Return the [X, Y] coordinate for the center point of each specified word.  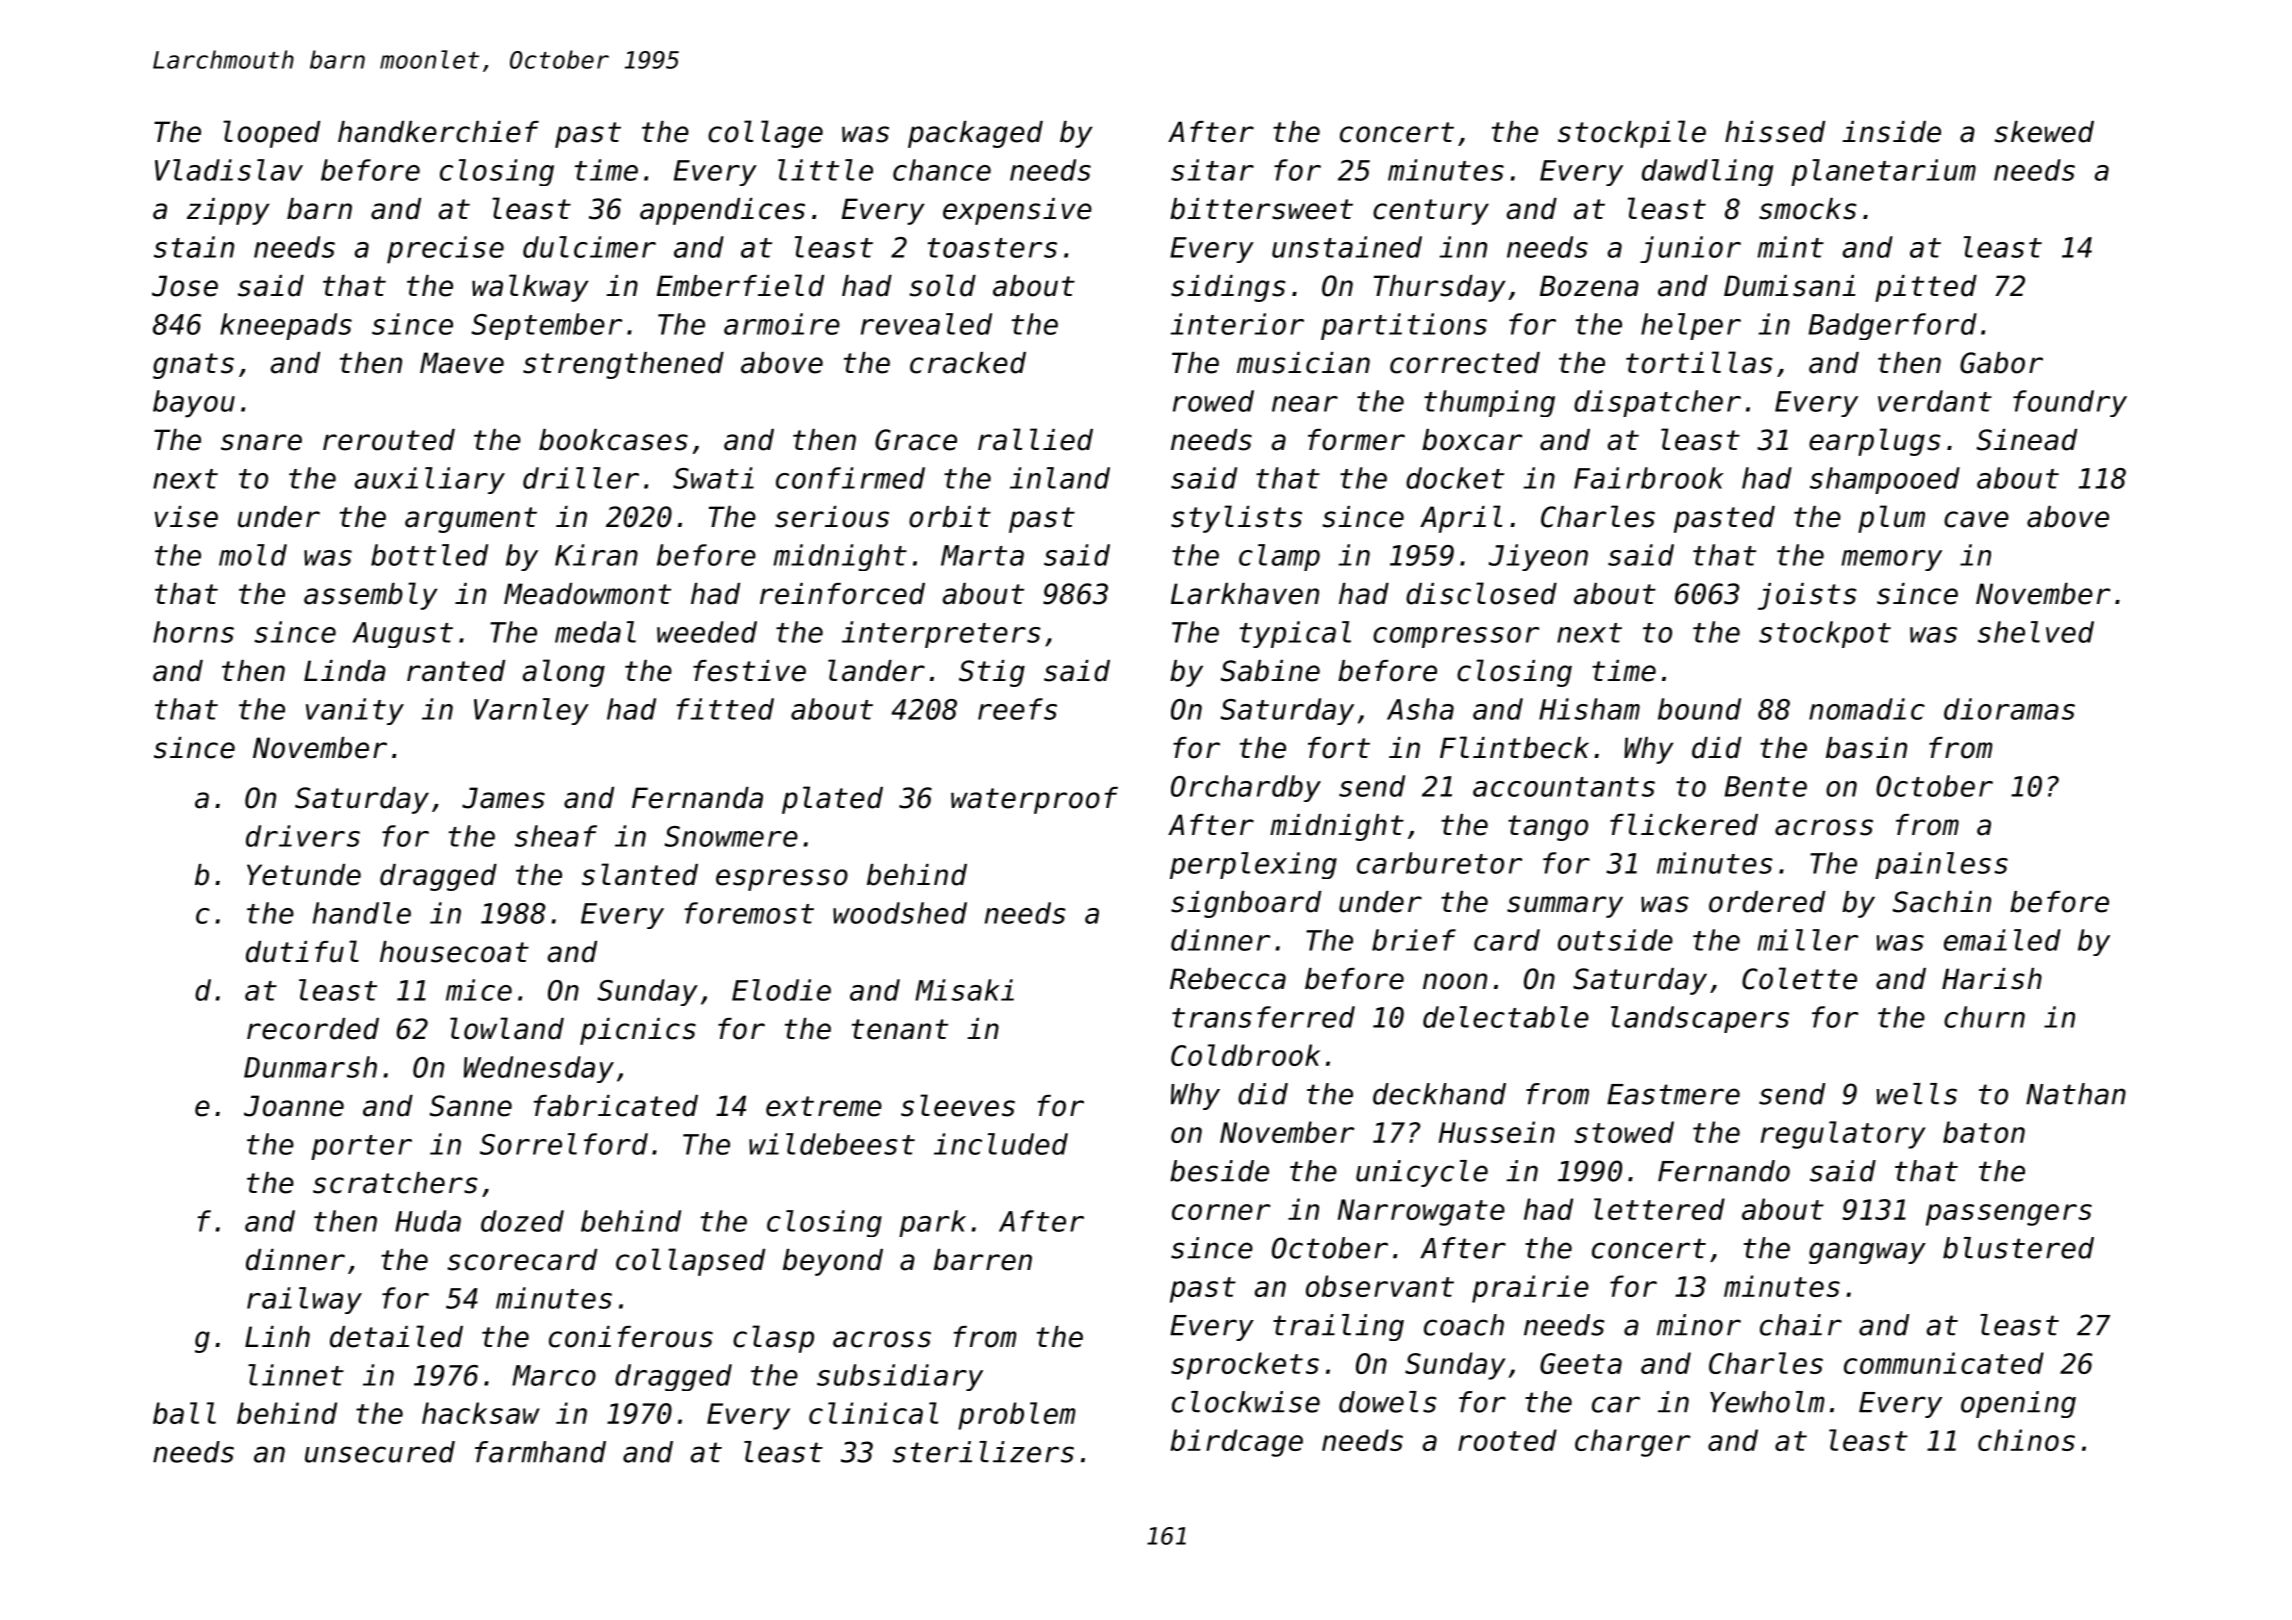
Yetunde [304, 875]
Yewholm [1767, 1402]
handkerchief [438, 132]
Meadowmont [587, 594]
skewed [2044, 132]
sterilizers [983, 1452]
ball [184, 1413]
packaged [975, 134]
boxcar [1472, 440]
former [1356, 440]
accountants [1564, 787]
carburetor [1439, 863]
